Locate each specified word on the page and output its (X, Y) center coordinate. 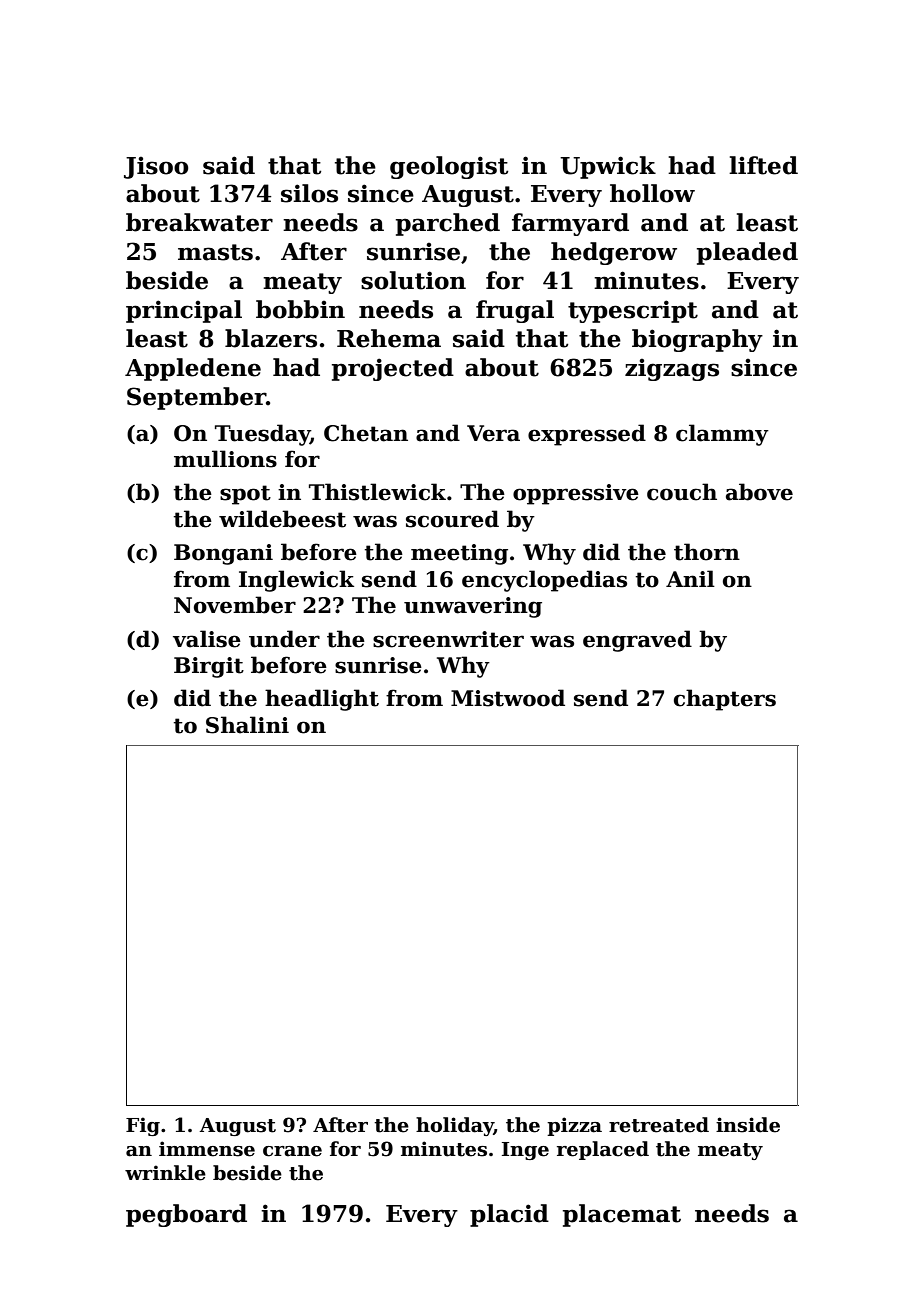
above (759, 492)
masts (215, 252)
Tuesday (262, 435)
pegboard (186, 1215)
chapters (725, 700)
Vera (493, 433)
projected (393, 369)
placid (509, 1215)
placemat (622, 1215)
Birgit (209, 667)
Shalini (247, 725)
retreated (659, 1125)
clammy (722, 435)
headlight (322, 700)
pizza (574, 1126)
